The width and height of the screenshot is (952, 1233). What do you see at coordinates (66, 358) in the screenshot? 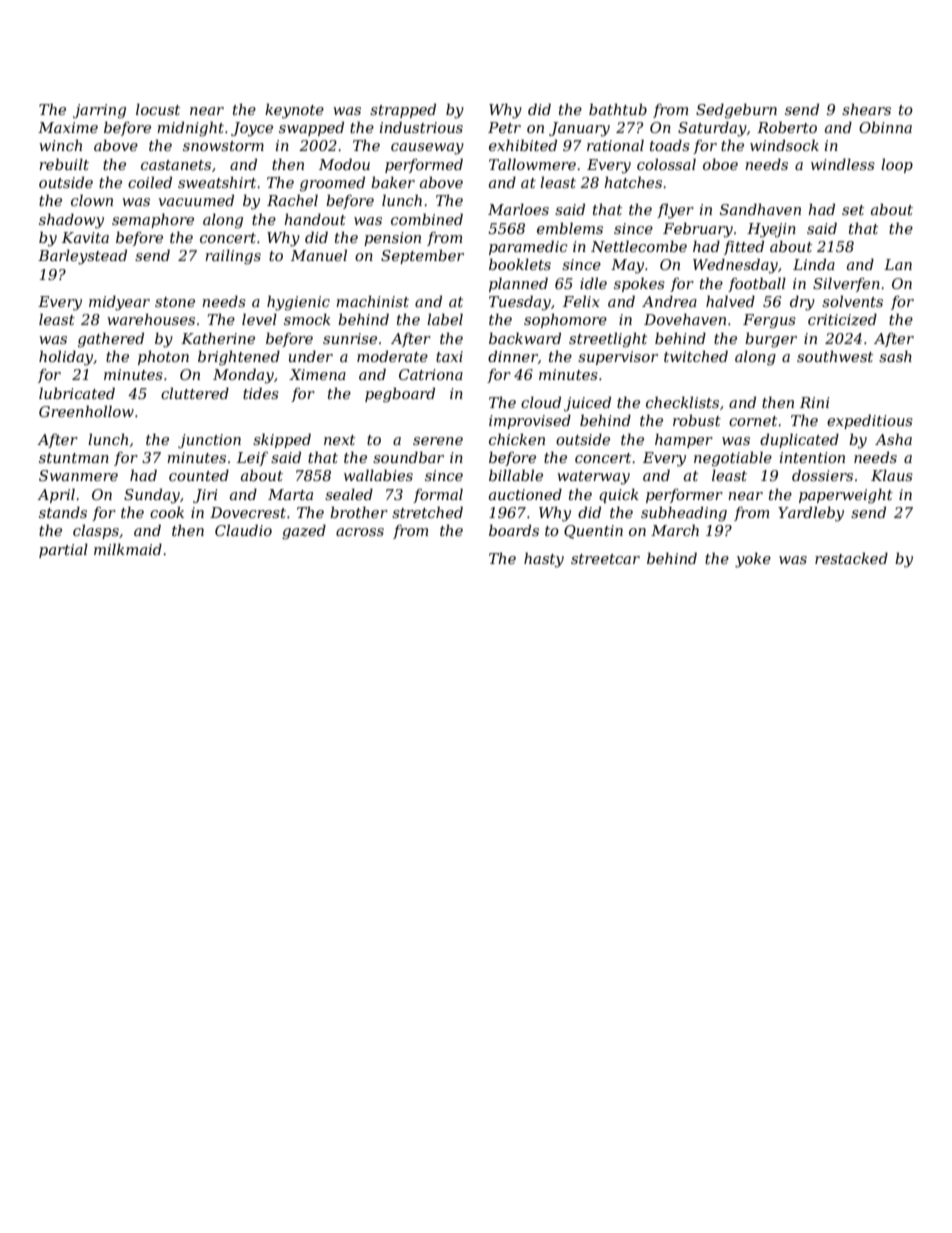
I see `holiday` at bounding box center [66, 358].
